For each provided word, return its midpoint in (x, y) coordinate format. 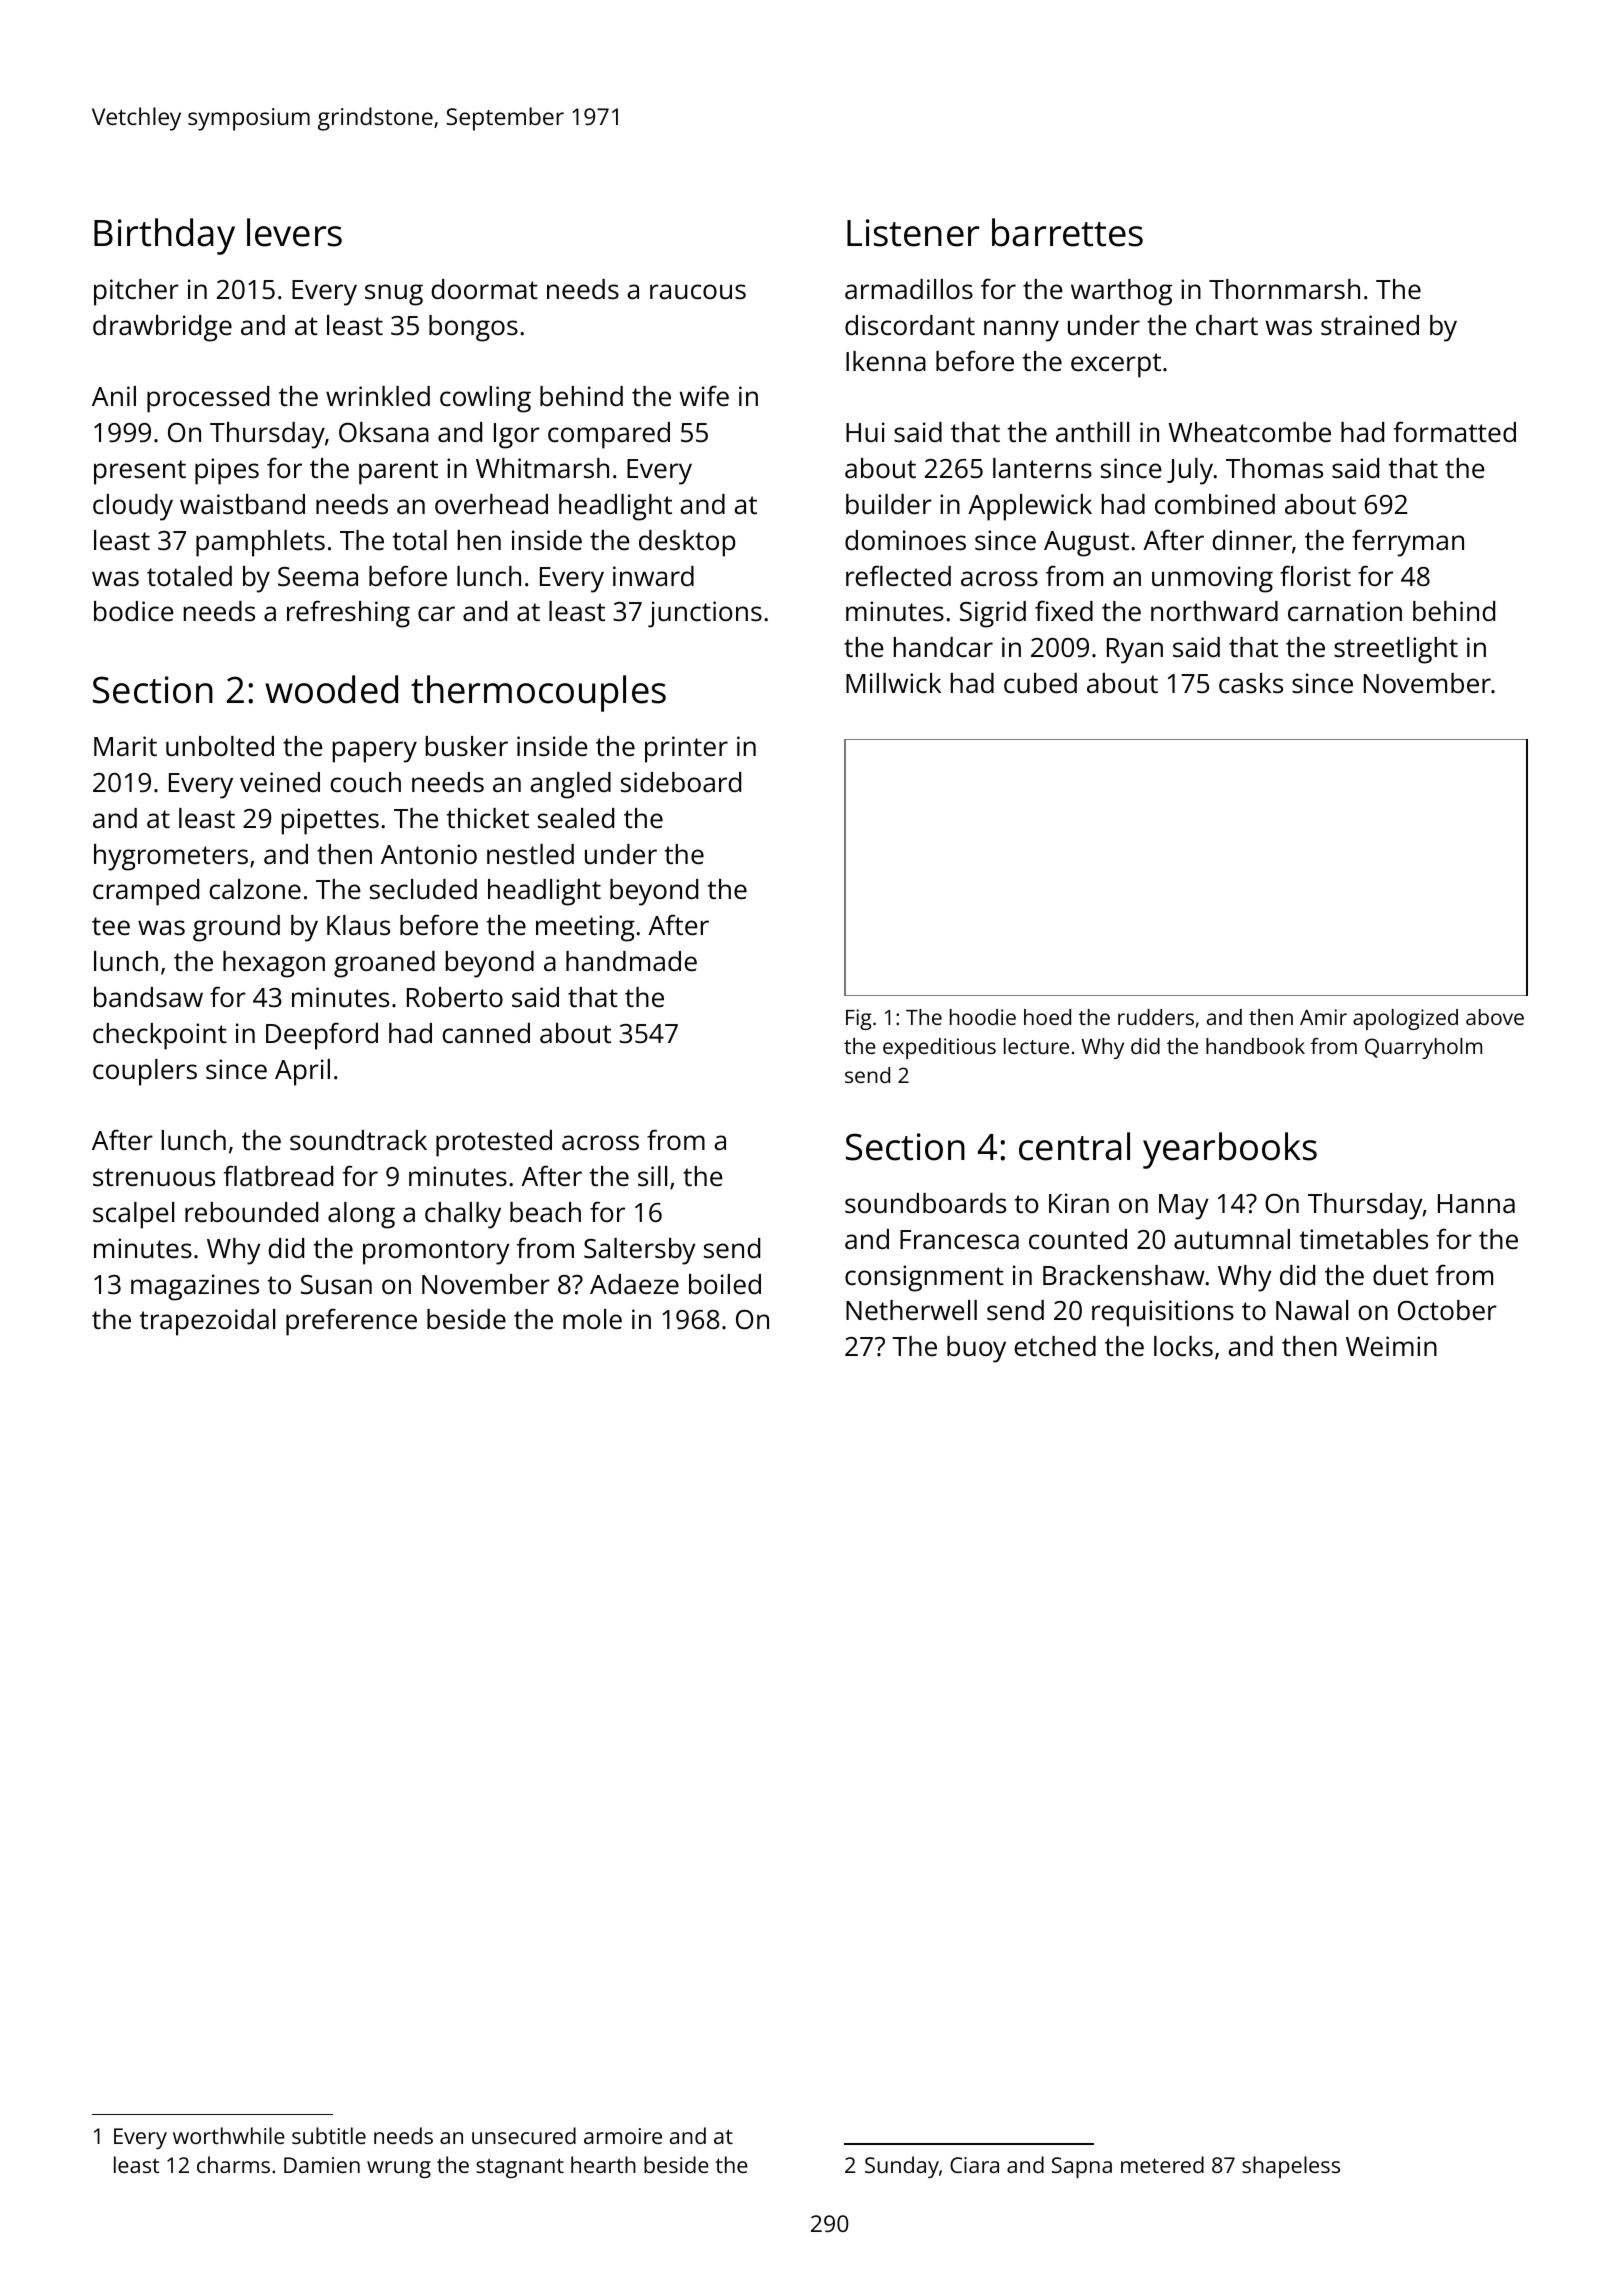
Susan (336, 1284)
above (1495, 1017)
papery (375, 752)
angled (571, 785)
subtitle (329, 2135)
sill (652, 1176)
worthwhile (229, 2135)
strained (1370, 325)
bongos (473, 328)
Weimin (1391, 1346)
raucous (698, 291)
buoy (976, 1349)
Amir (1323, 1017)
